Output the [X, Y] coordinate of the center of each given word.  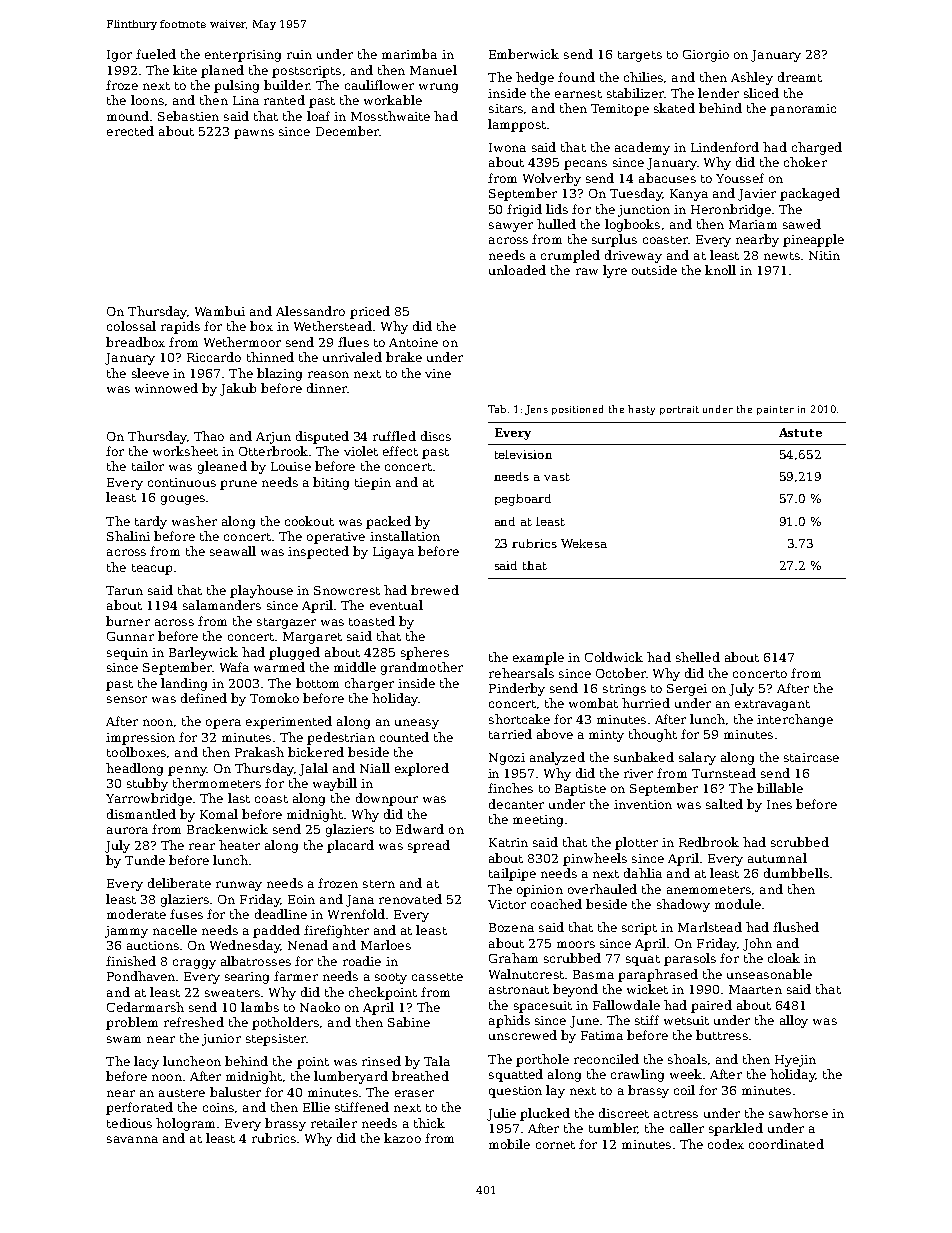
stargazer [286, 623]
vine [438, 373]
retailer [334, 1123]
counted [404, 737]
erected [130, 131]
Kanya [689, 195]
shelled [698, 657]
